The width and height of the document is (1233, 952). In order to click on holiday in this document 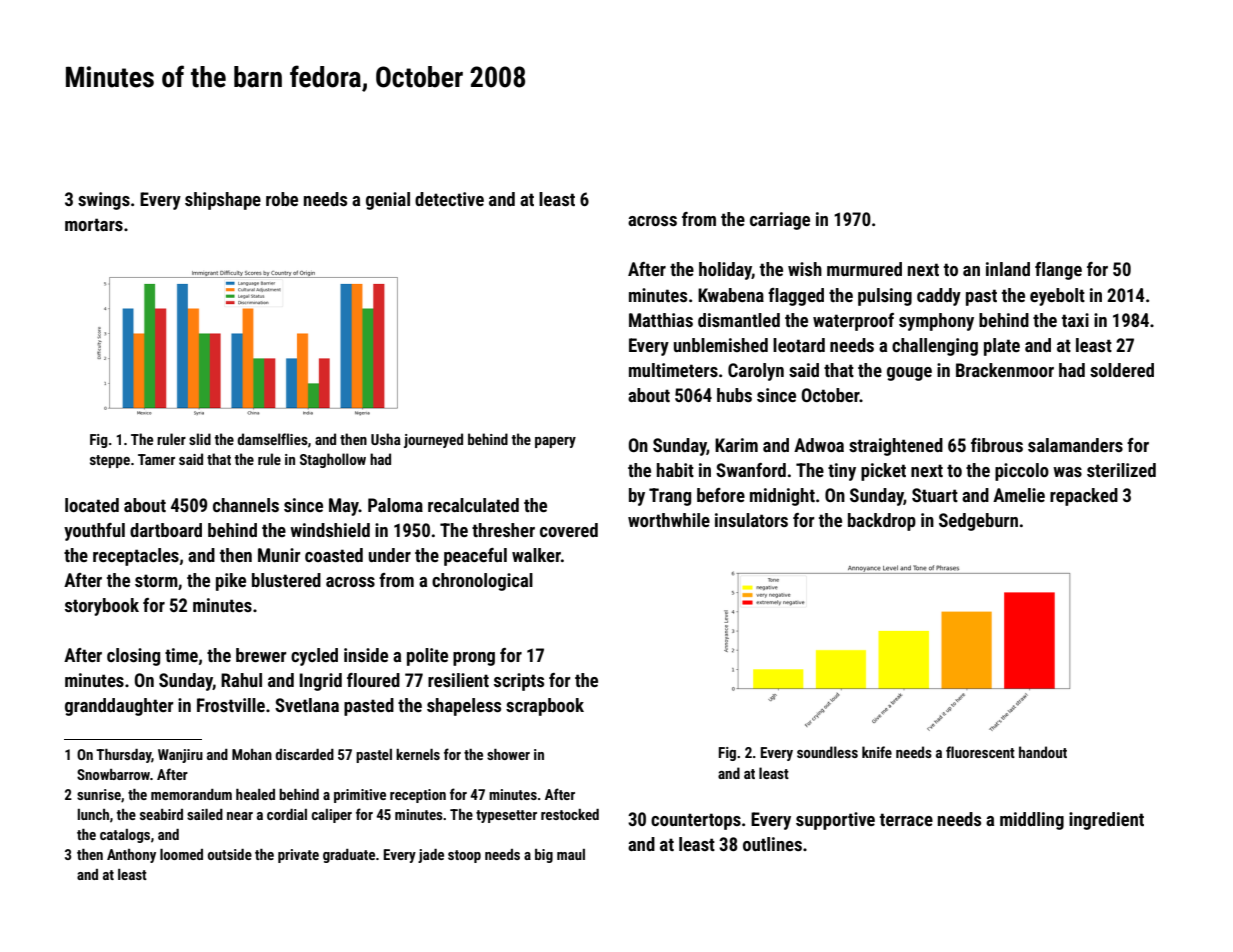, I will do `click(725, 271)`.
